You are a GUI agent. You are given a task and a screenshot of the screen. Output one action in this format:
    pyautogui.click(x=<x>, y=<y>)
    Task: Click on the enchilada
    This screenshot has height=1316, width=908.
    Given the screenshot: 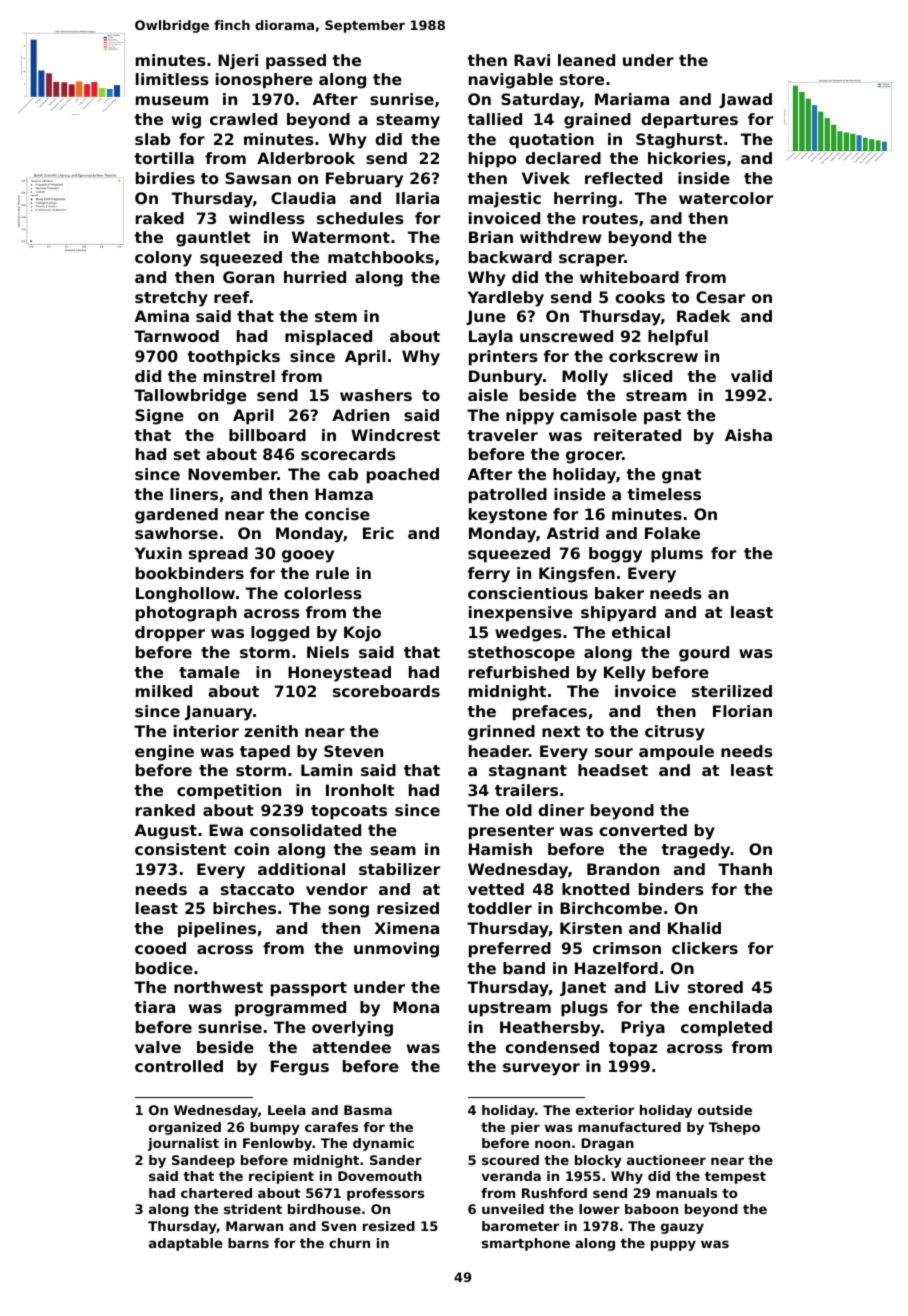 What is the action you would take?
    pyautogui.click(x=730, y=1007)
